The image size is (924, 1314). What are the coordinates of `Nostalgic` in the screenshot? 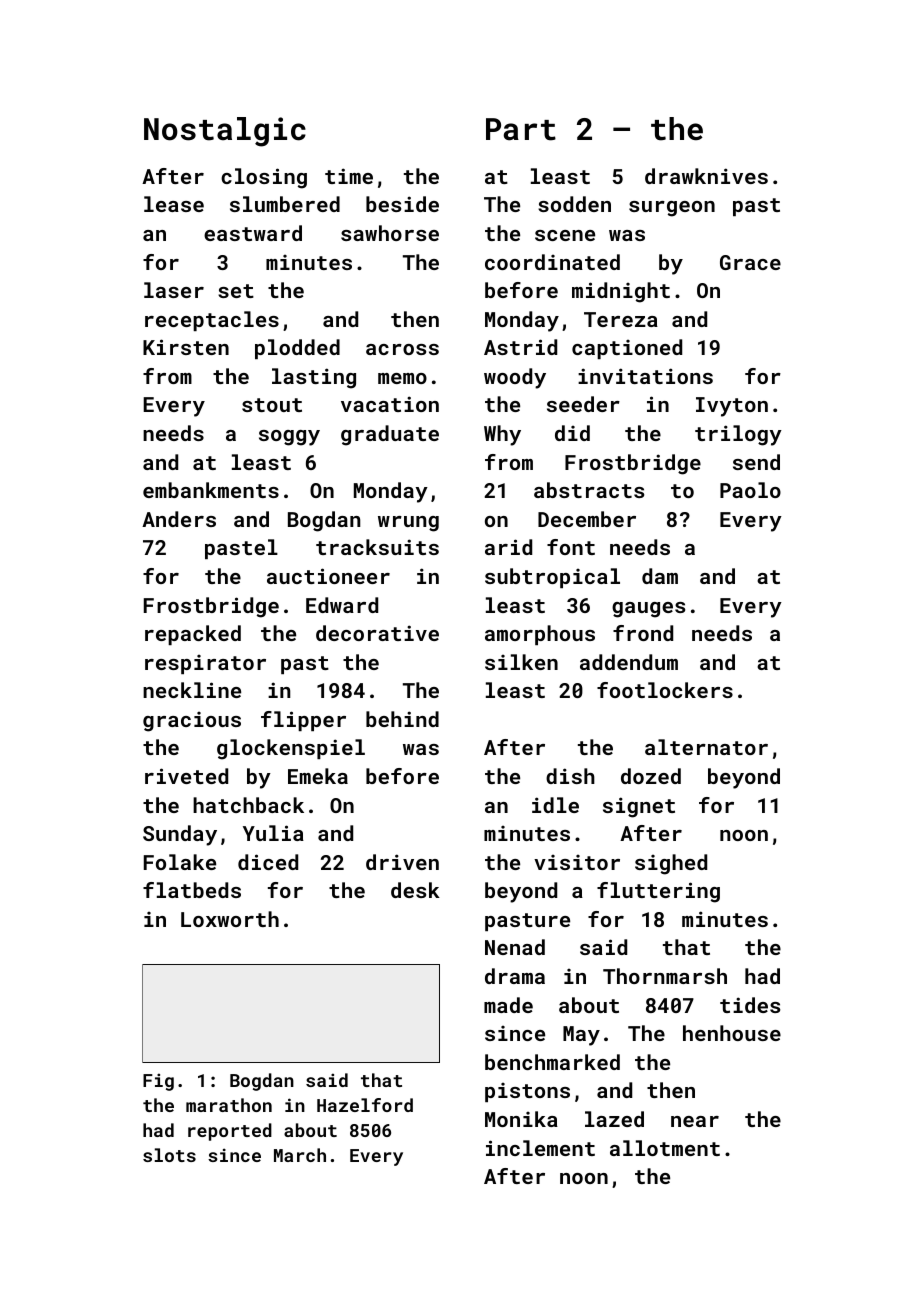 It's located at (225, 132).
